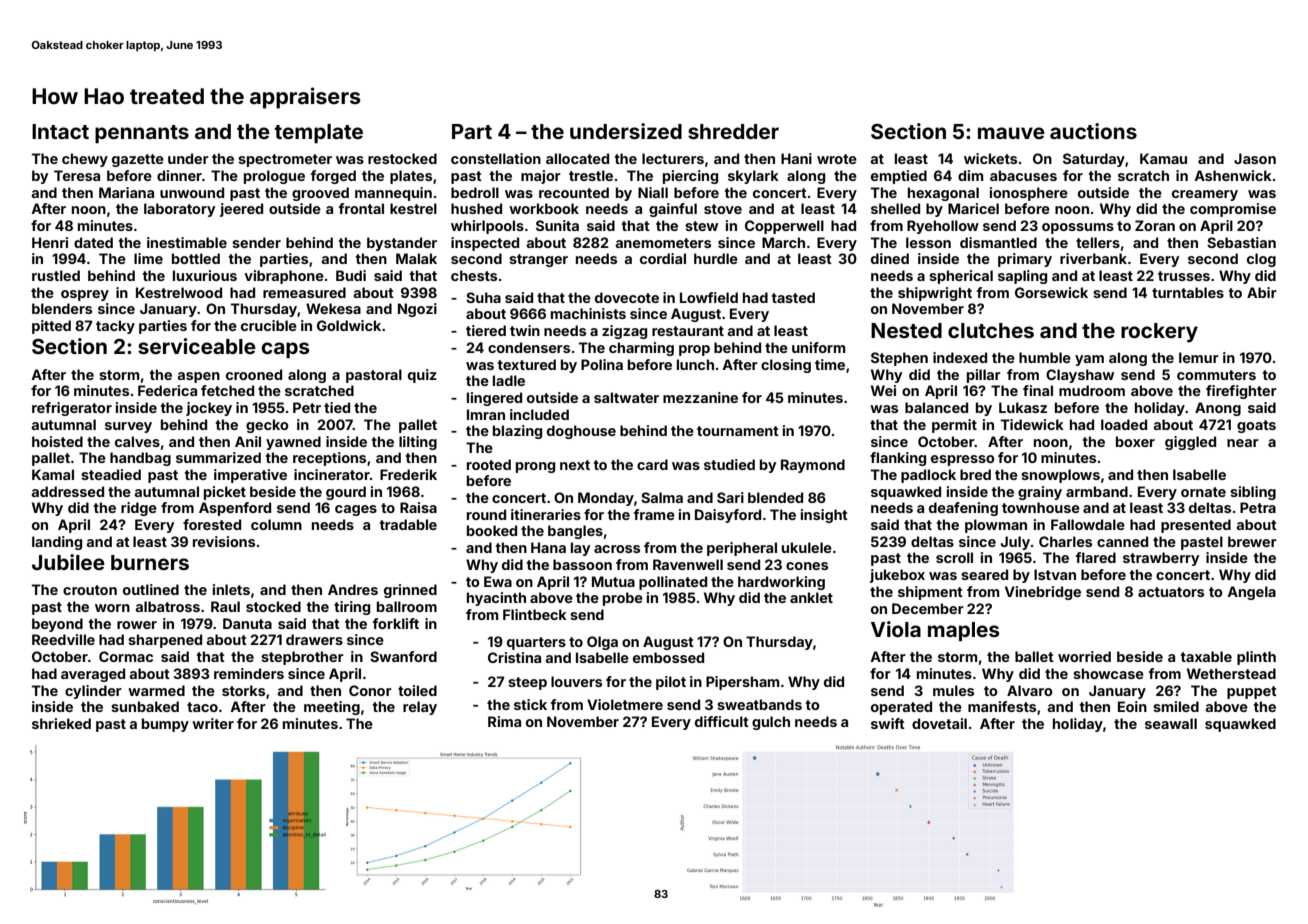 The width and height of the screenshot is (1308, 924). What do you see at coordinates (165, 725) in the screenshot?
I see `bumpy` at bounding box center [165, 725].
